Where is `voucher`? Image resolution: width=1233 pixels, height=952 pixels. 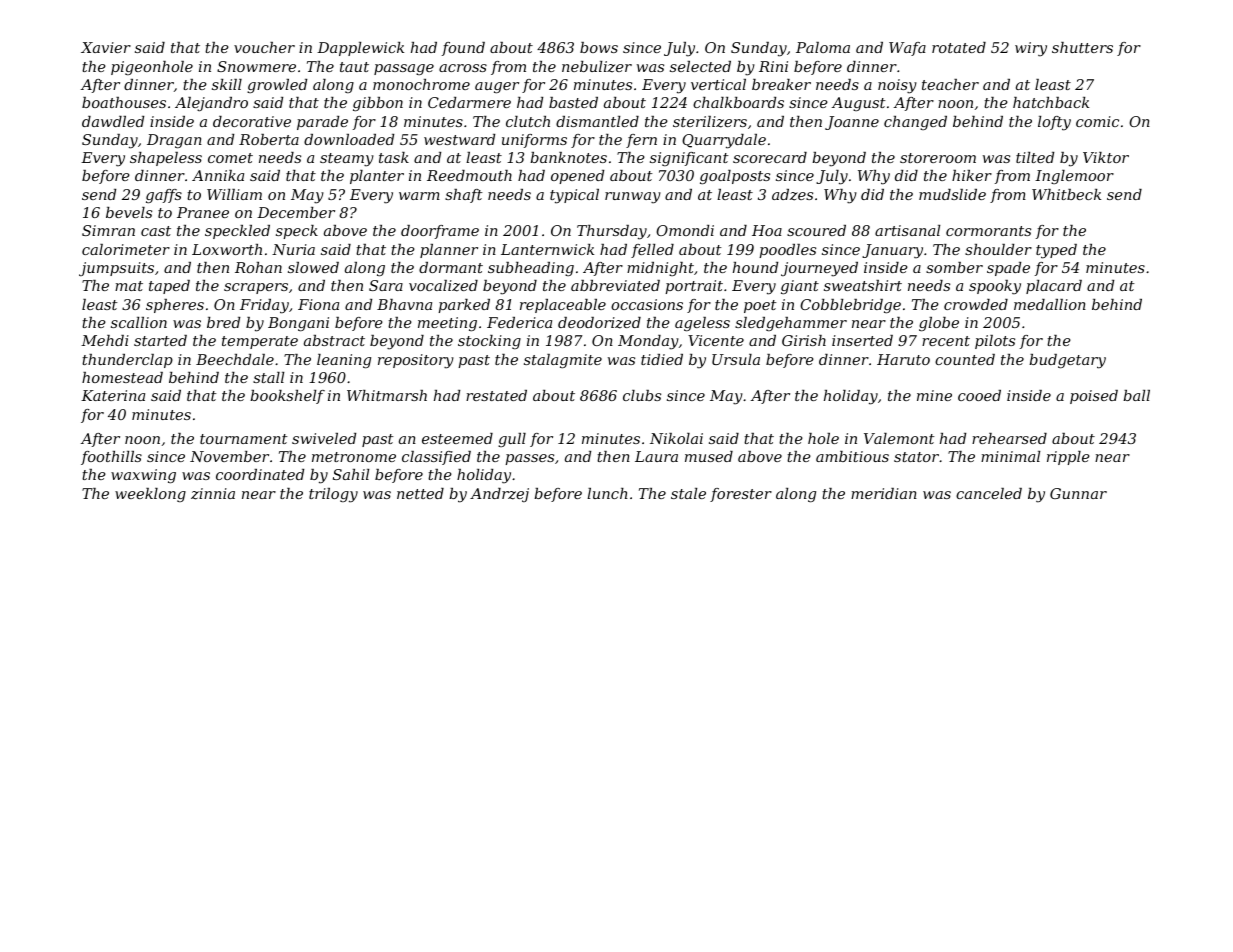
voucher is located at coordinates (264, 47).
